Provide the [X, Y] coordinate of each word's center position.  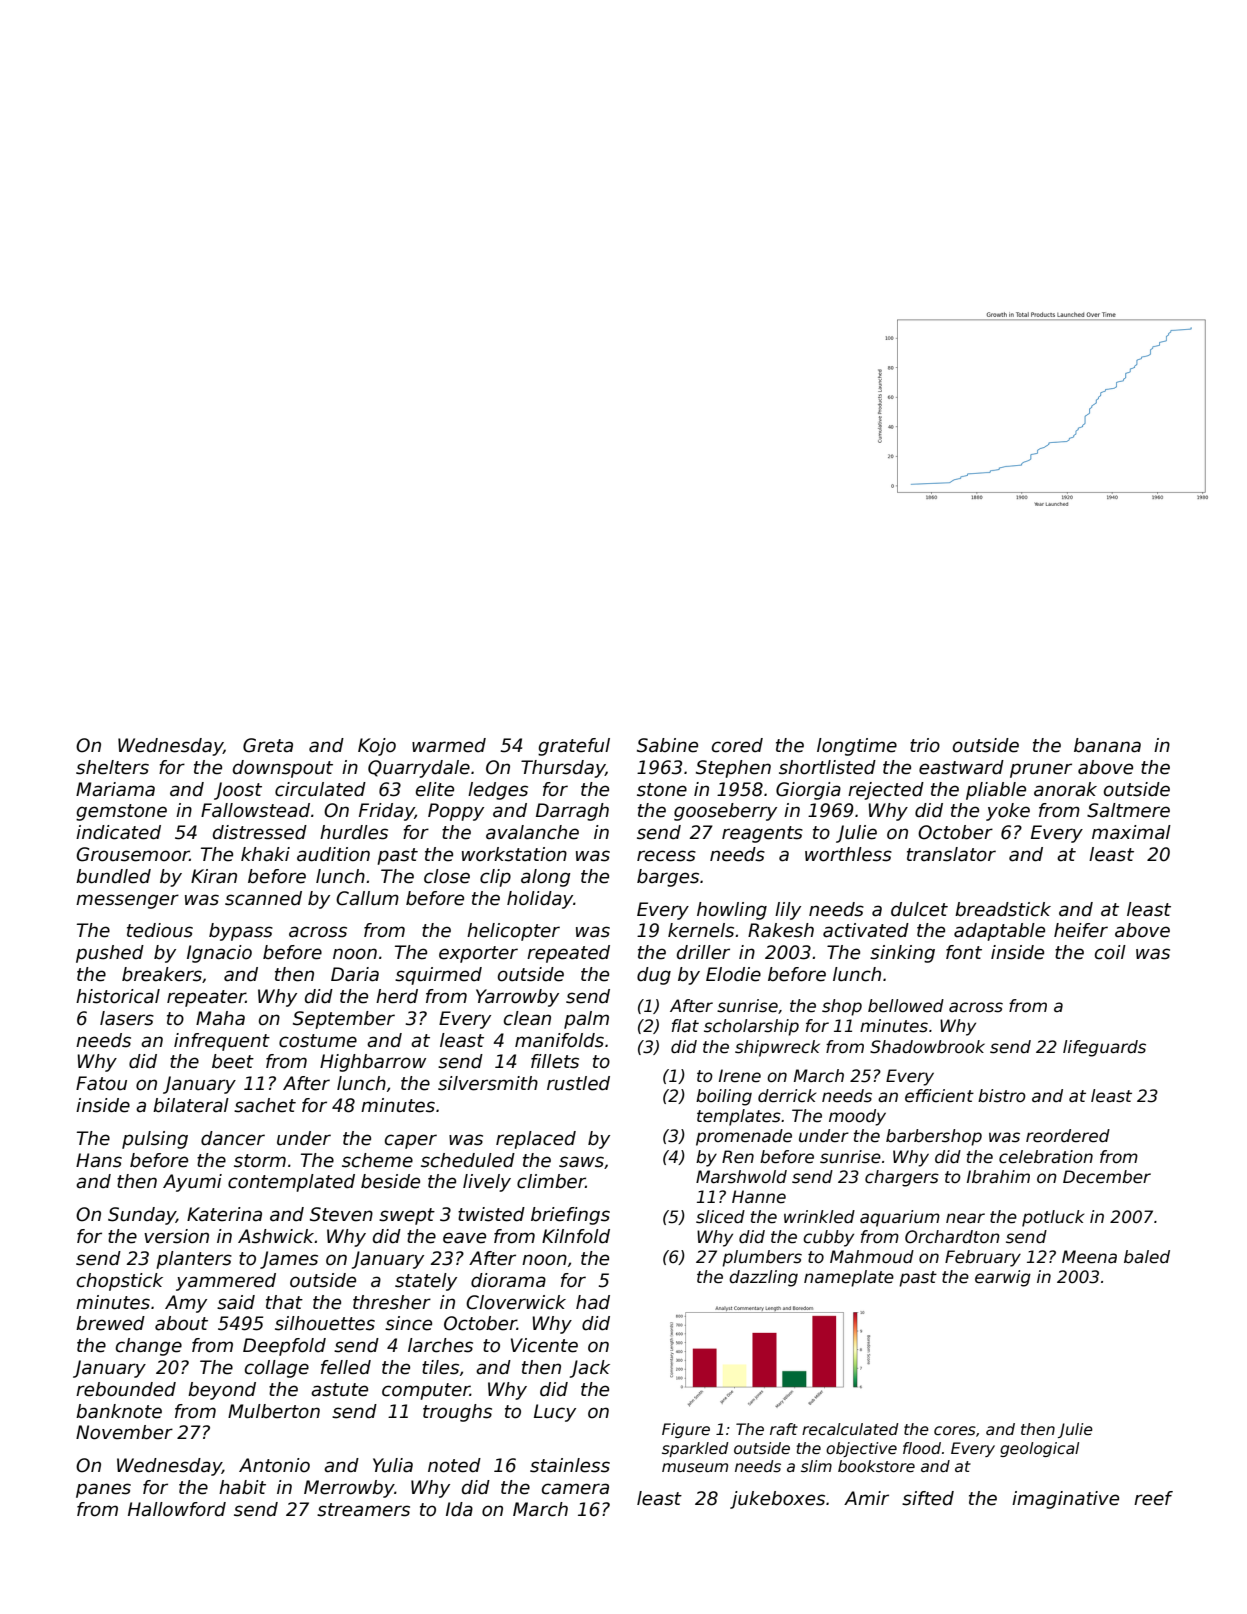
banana [1107, 745]
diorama [508, 1280]
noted [454, 1465]
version [176, 1236]
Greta [268, 745]
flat [685, 1026]
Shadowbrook [927, 1047]
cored [737, 745]
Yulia [393, 1465]
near [965, 1218]
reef [1153, 1498]
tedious [160, 930]
